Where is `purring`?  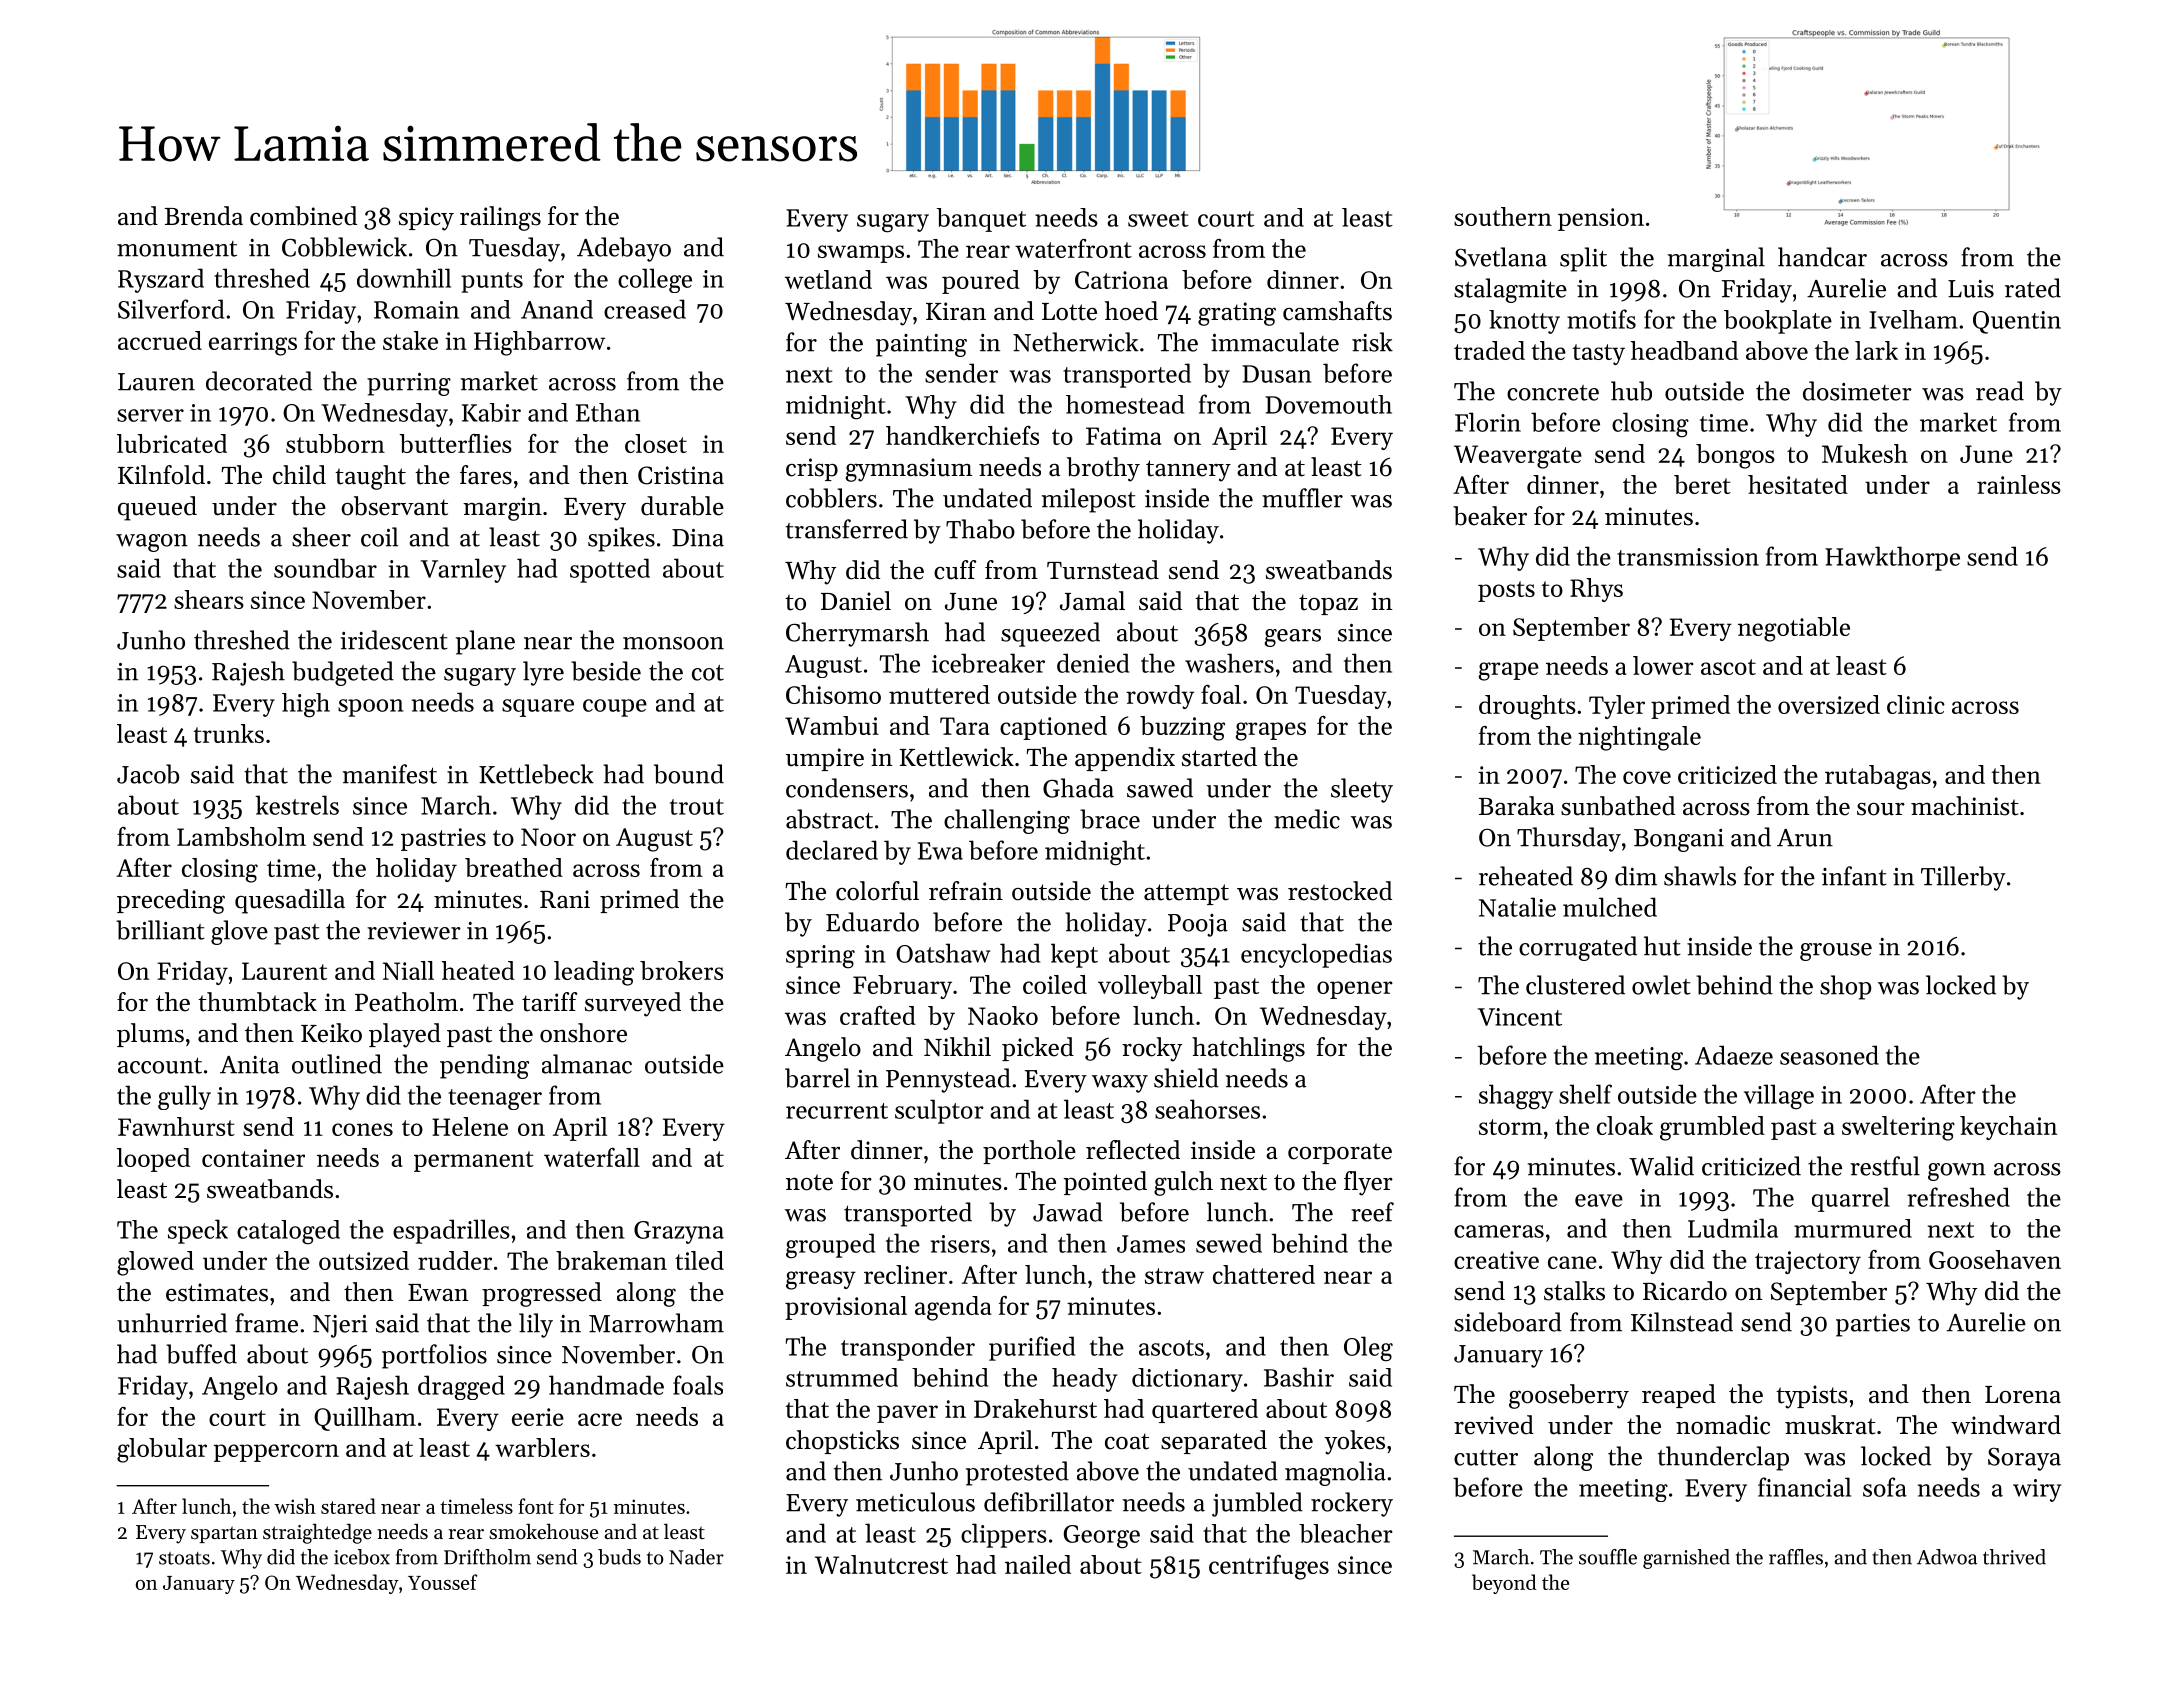 purring is located at coordinates (409, 384).
